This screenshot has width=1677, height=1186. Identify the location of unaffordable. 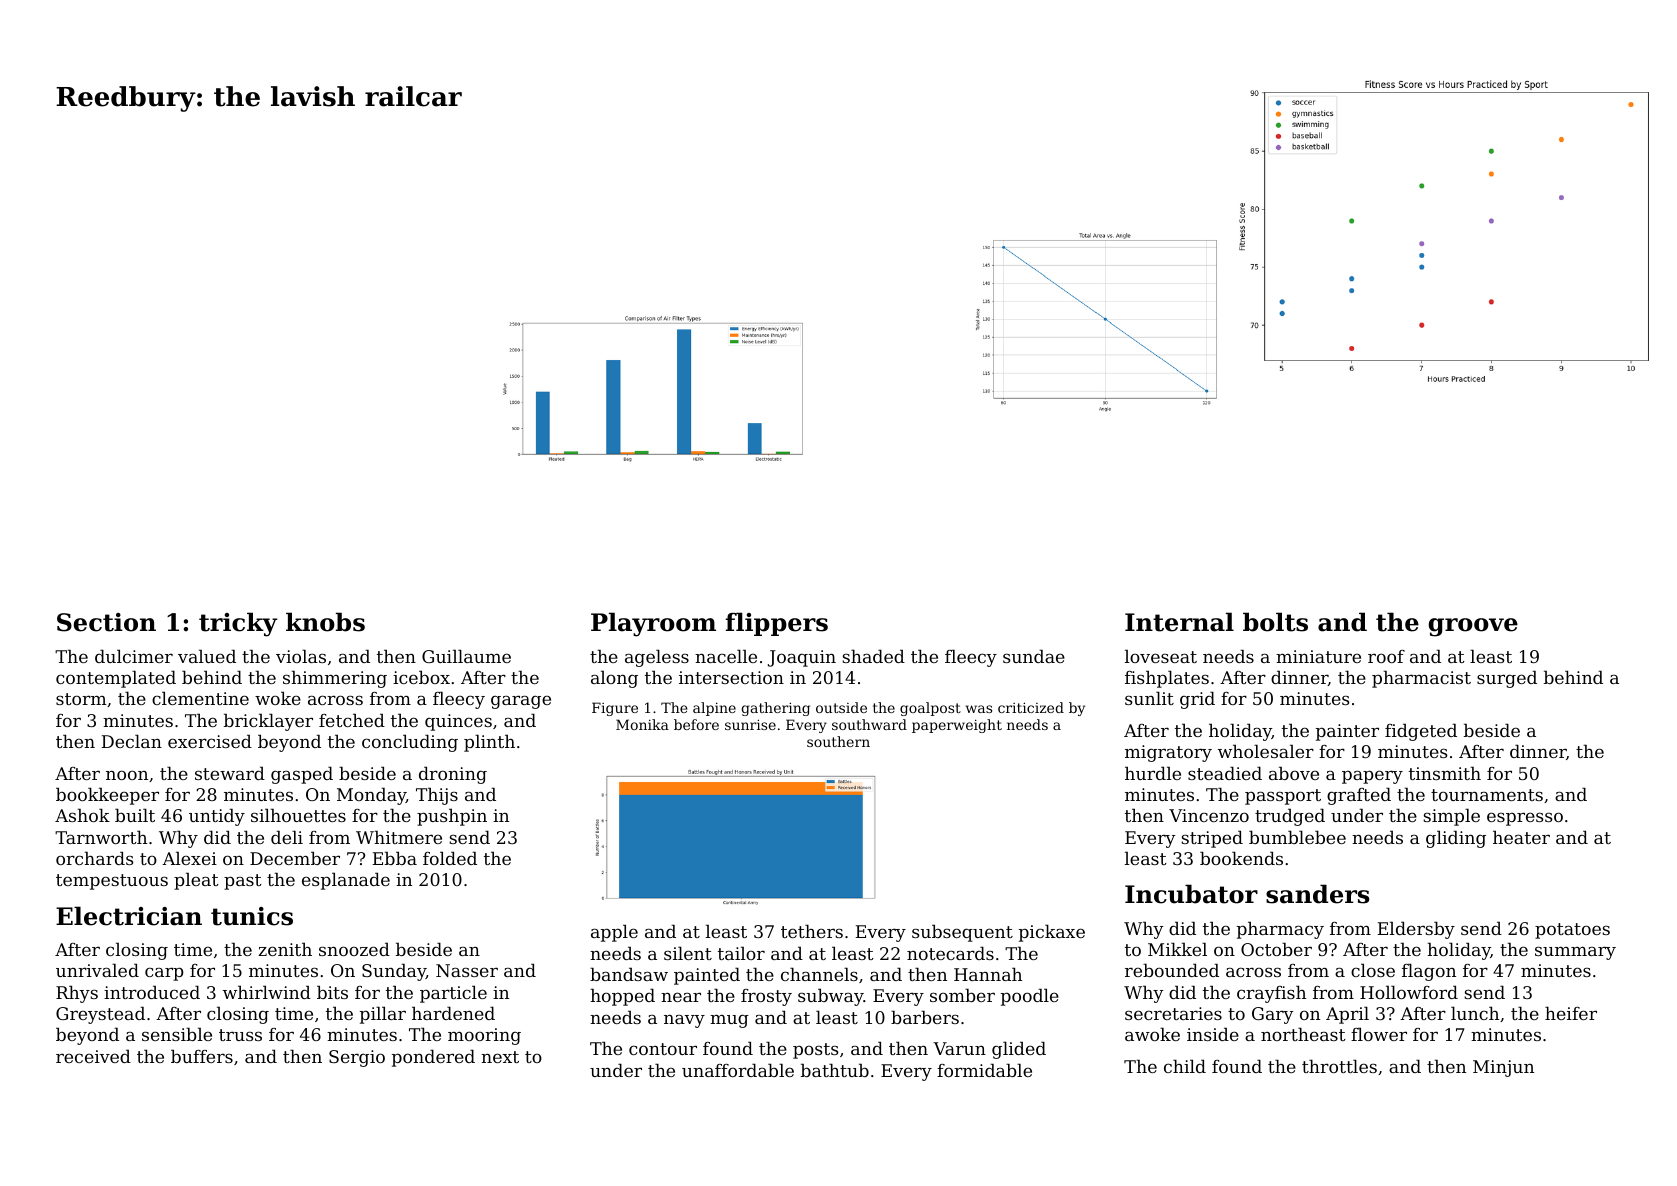
(738, 1070).
